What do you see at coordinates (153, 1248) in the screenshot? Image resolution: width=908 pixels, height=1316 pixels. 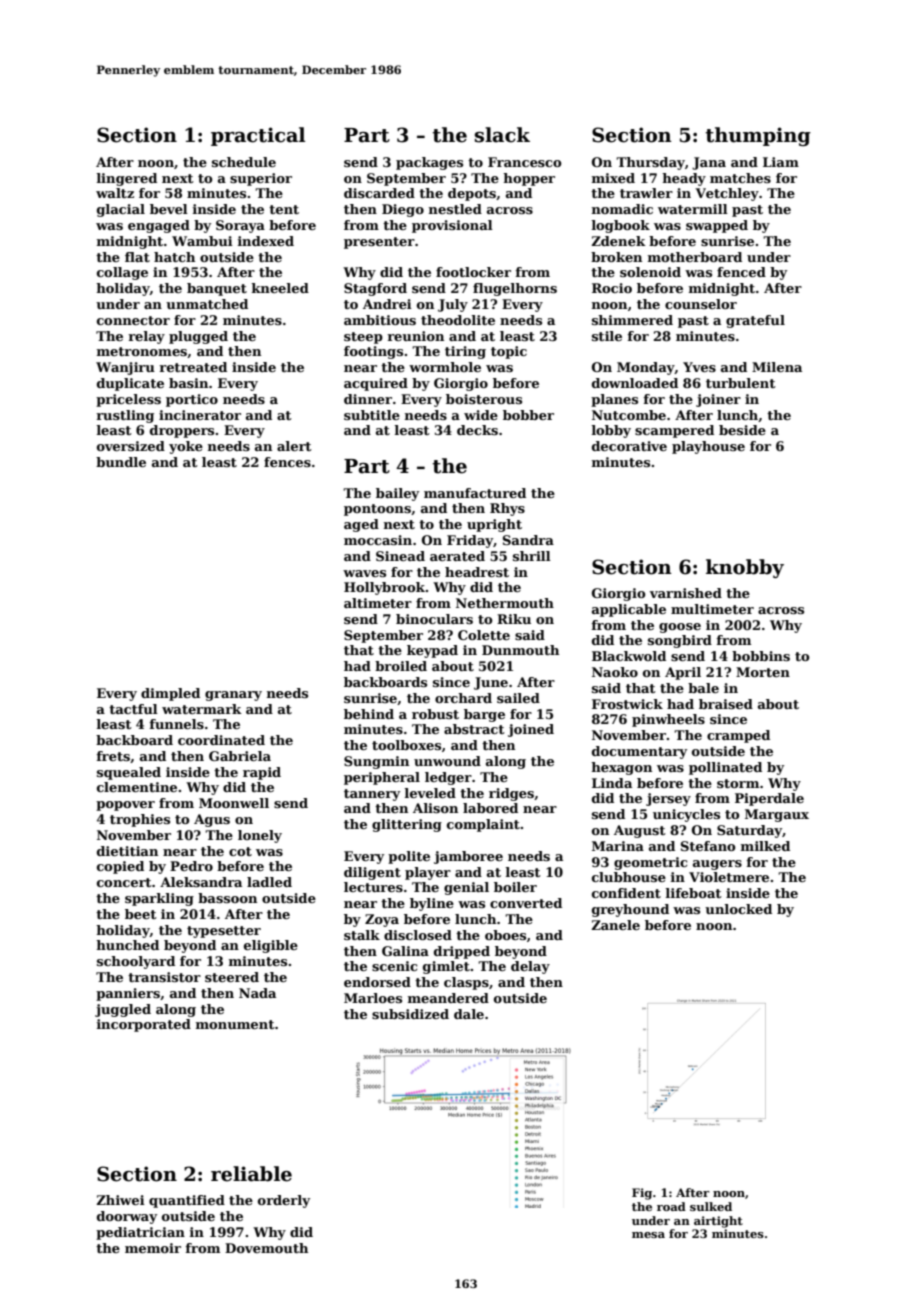 I see `memoir` at bounding box center [153, 1248].
